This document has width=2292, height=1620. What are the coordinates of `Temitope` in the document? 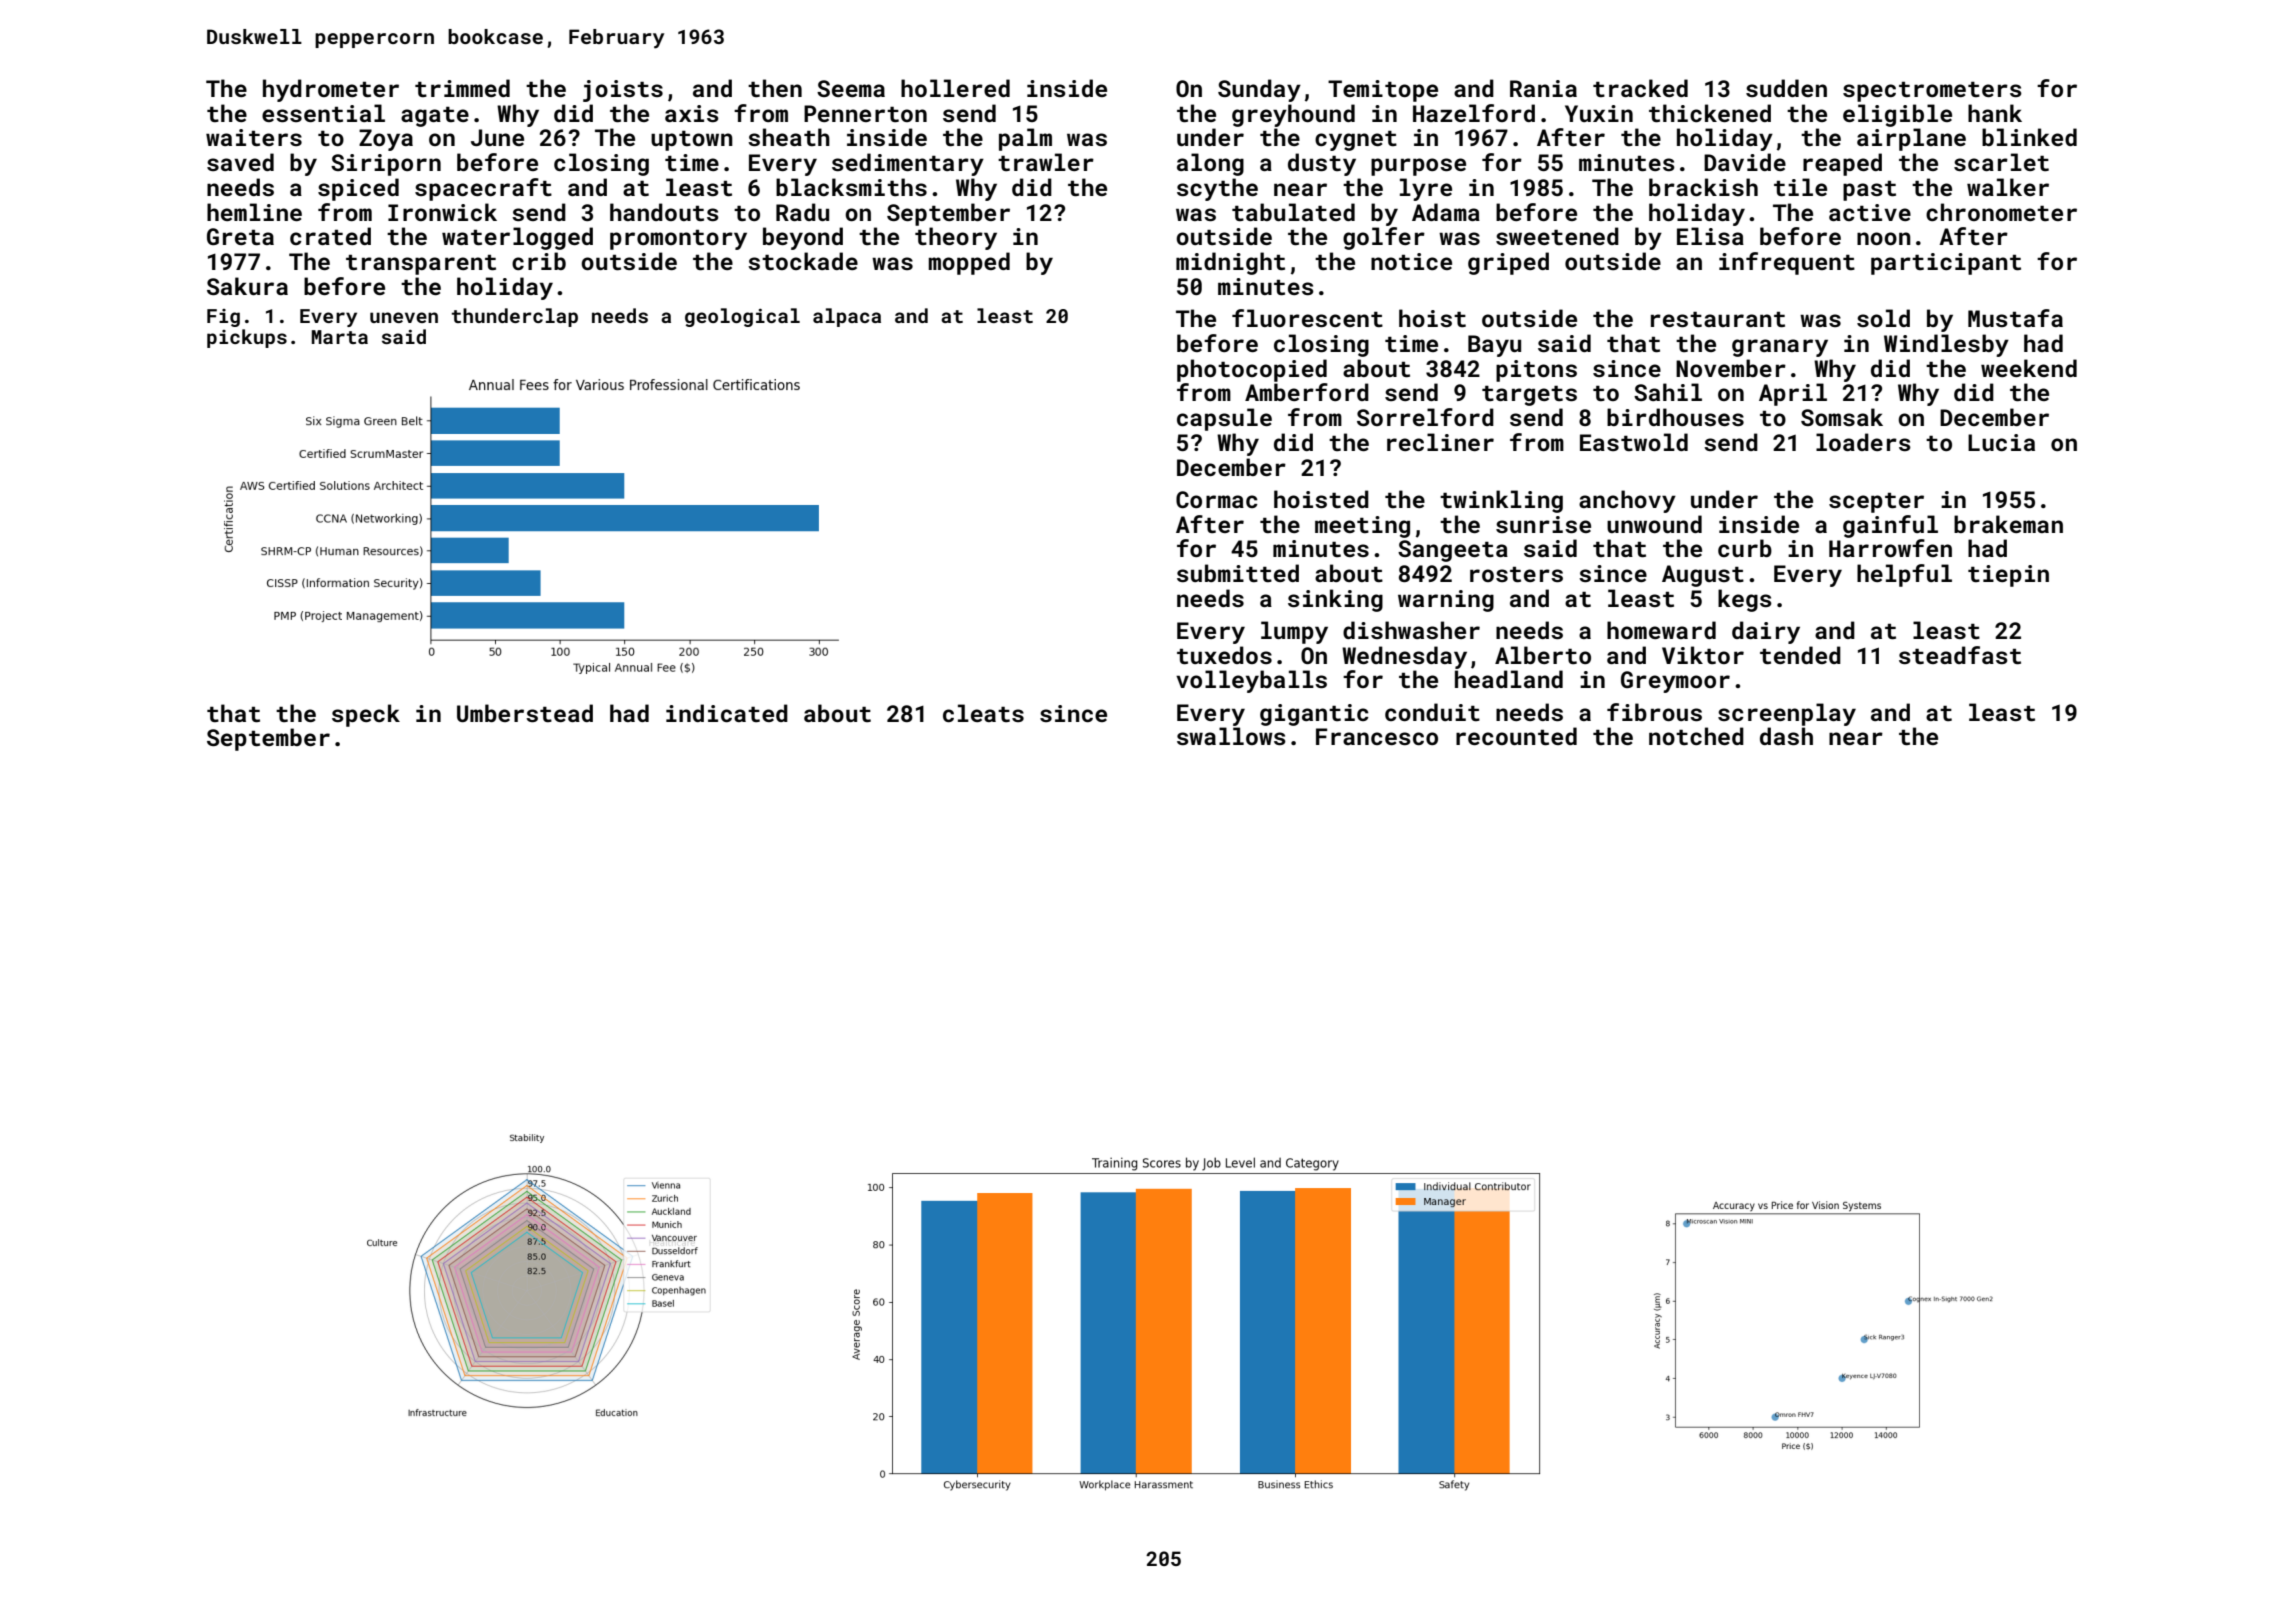 It's located at (1383, 91).
